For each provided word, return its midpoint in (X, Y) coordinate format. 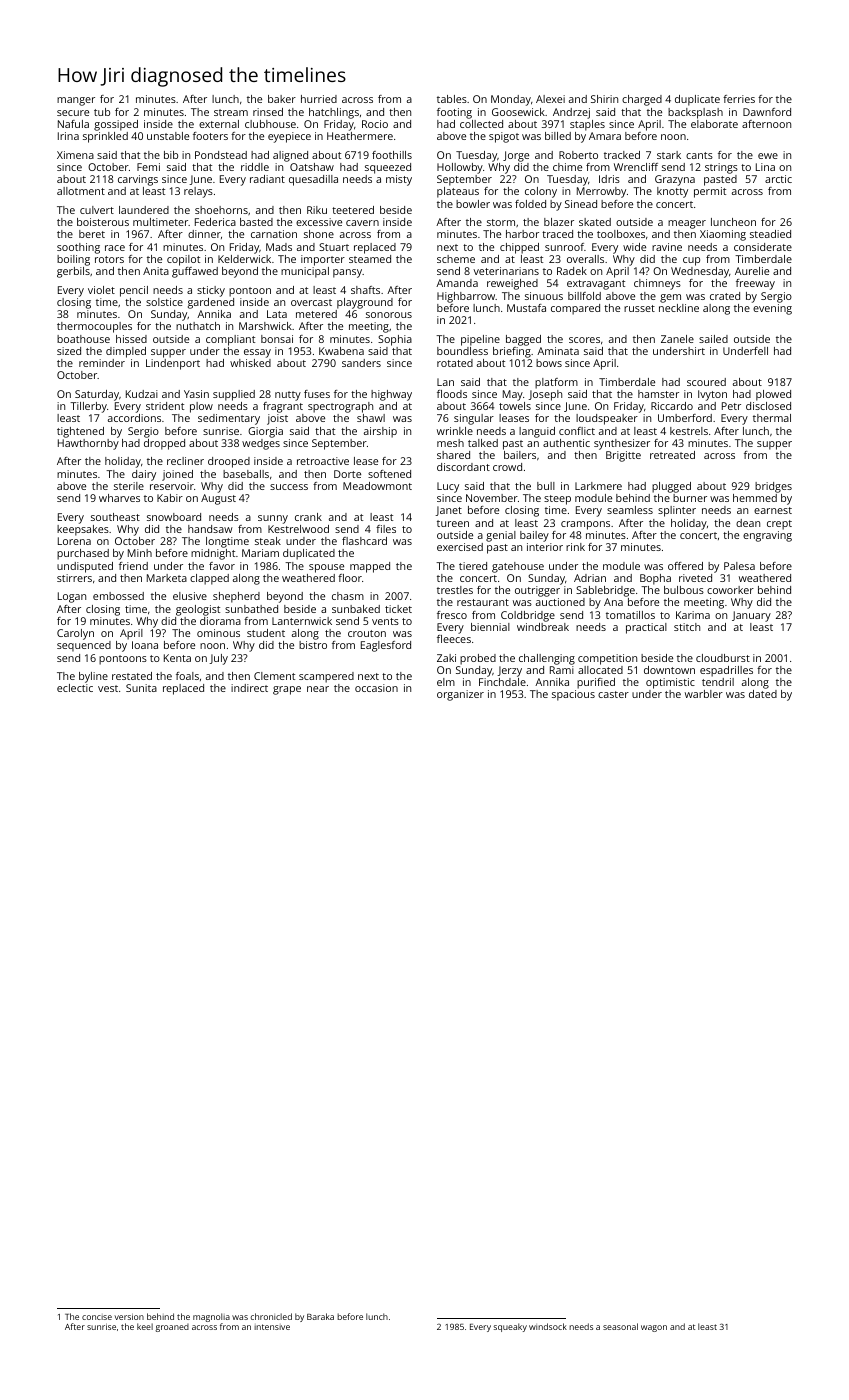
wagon (654, 1328)
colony (541, 192)
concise (97, 1317)
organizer (460, 695)
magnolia (211, 1318)
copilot (183, 260)
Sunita (141, 688)
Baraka (320, 1316)
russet (639, 308)
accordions (134, 418)
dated (763, 694)
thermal (772, 418)
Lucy (448, 487)
